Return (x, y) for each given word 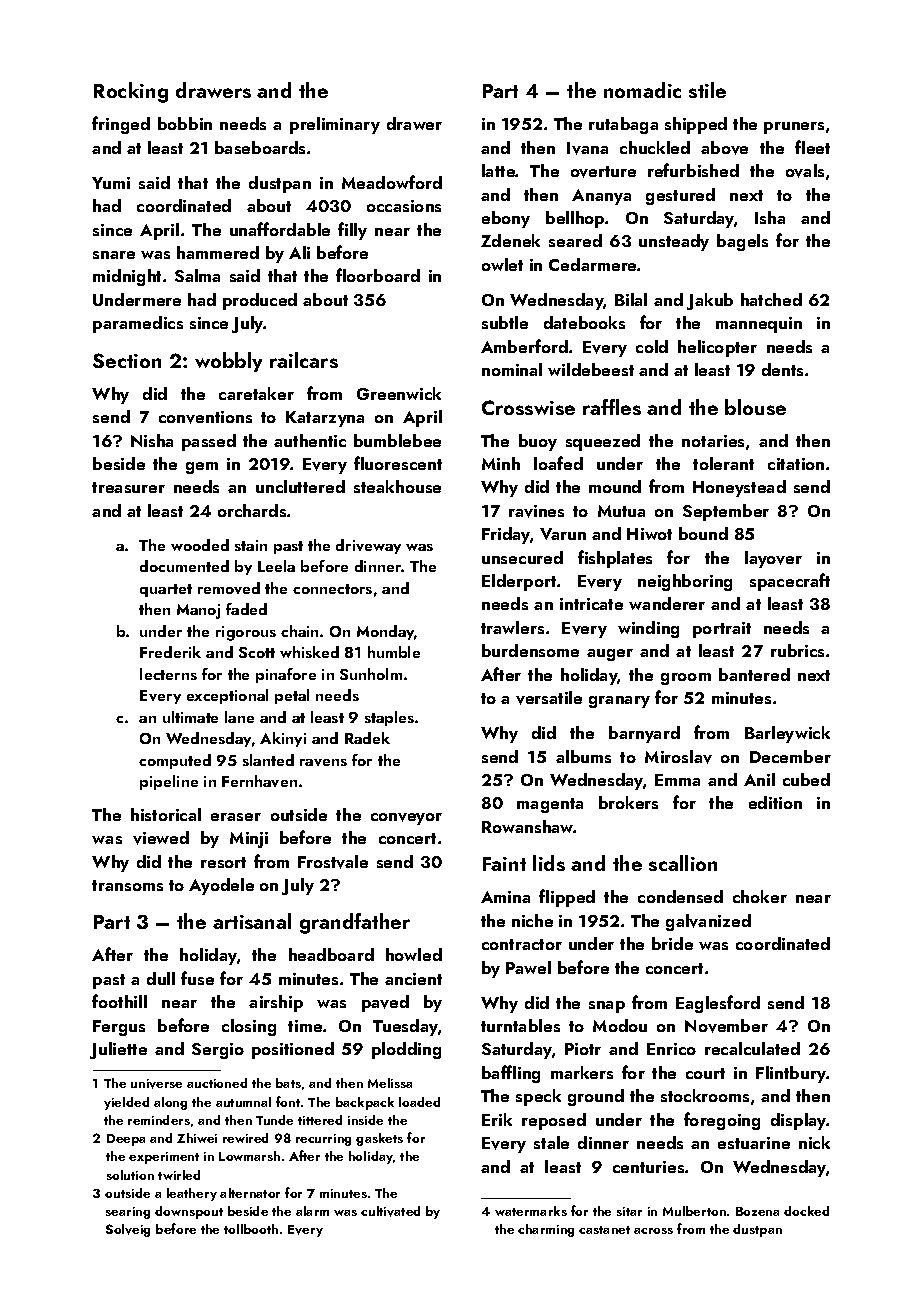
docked (806, 1211)
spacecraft (790, 582)
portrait (722, 630)
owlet (502, 264)
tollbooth (251, 1229)
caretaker (256, 393)
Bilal (631, 299)
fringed (121, 125)
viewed (161, 838)
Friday (506, 535)
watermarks (531, 1211)
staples (389, 718)
